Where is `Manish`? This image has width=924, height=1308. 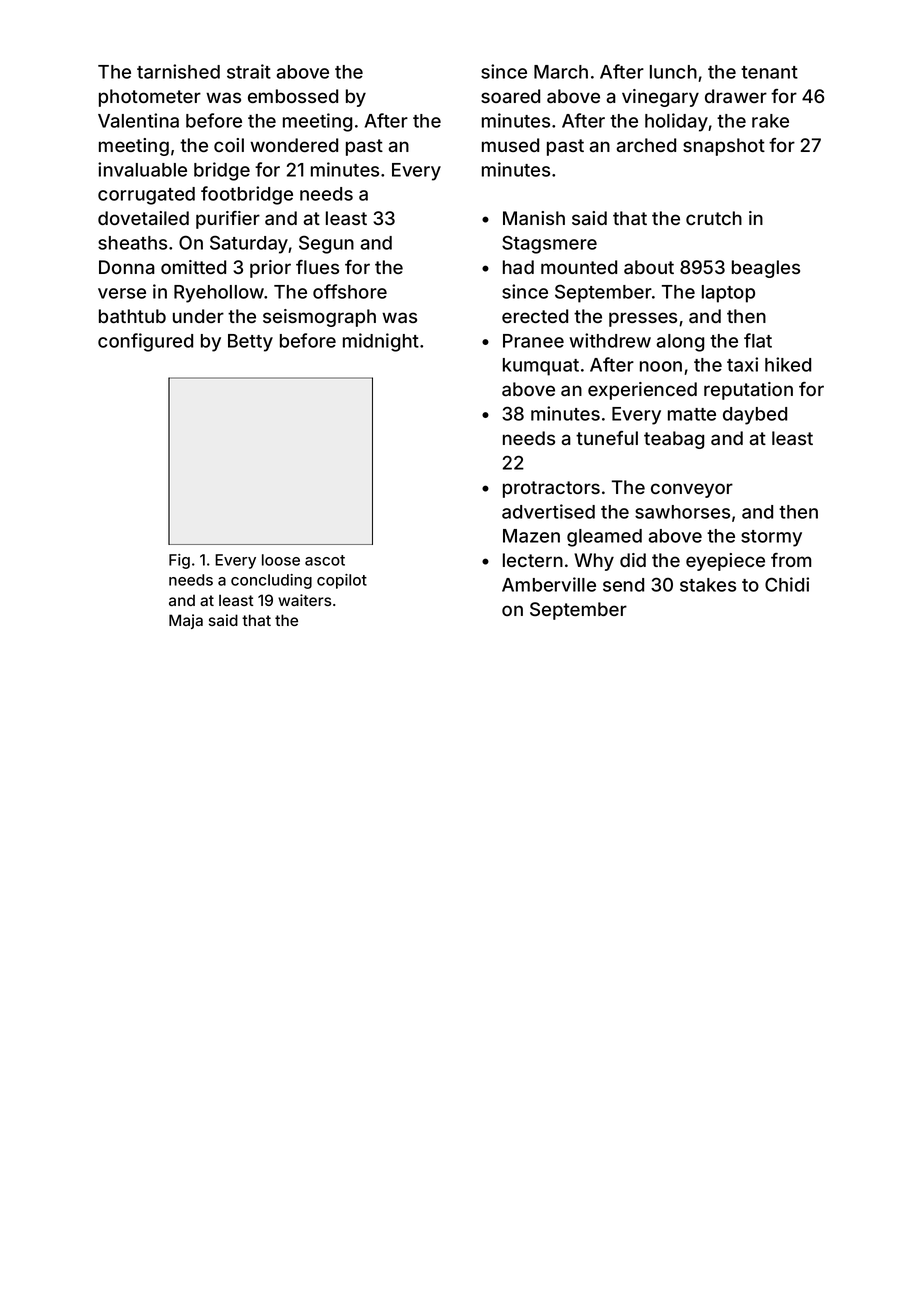
Manish is located at coordinates (534, 218).
